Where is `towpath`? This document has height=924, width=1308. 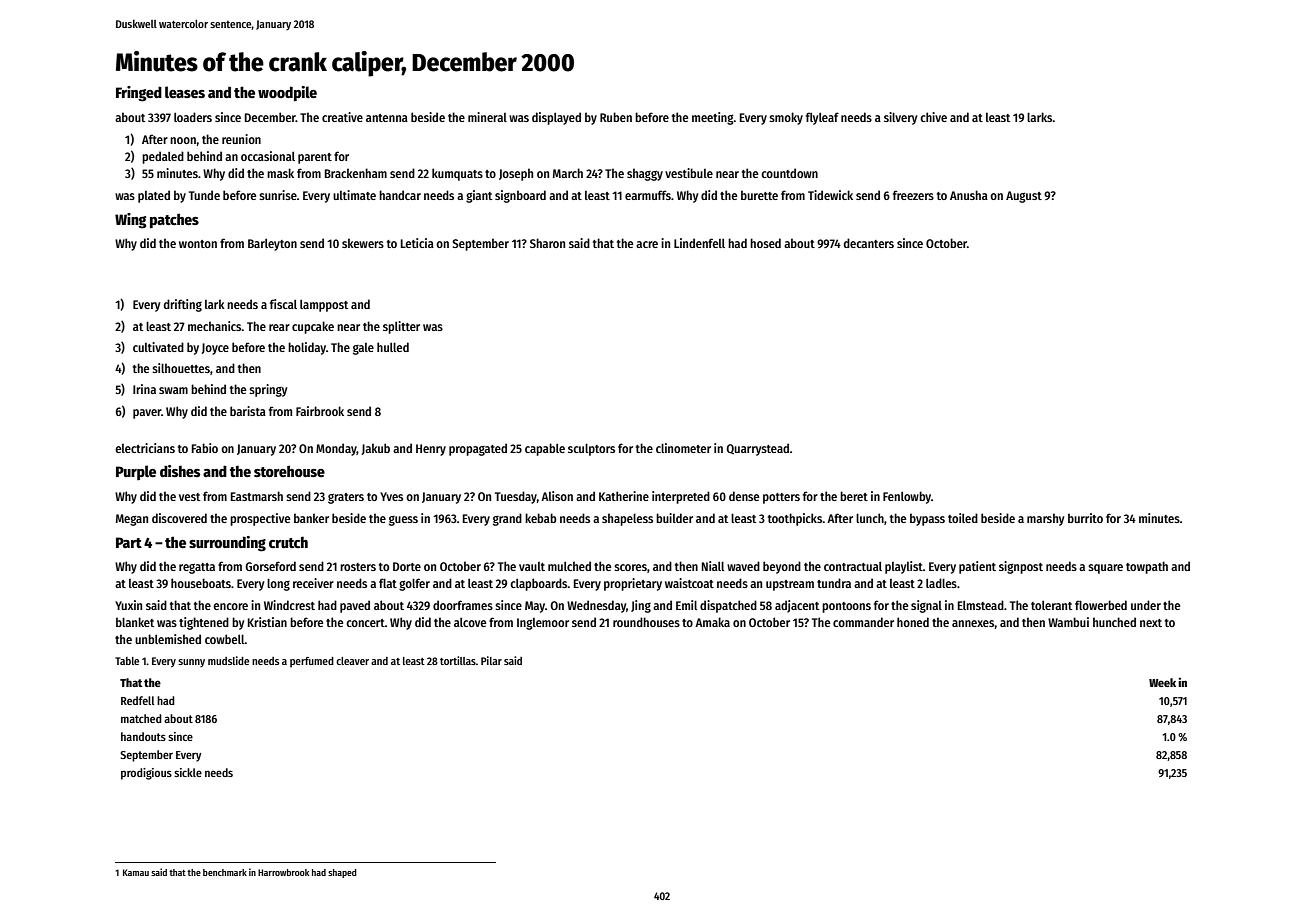 towpath is located at coordinates (1147, 567).
